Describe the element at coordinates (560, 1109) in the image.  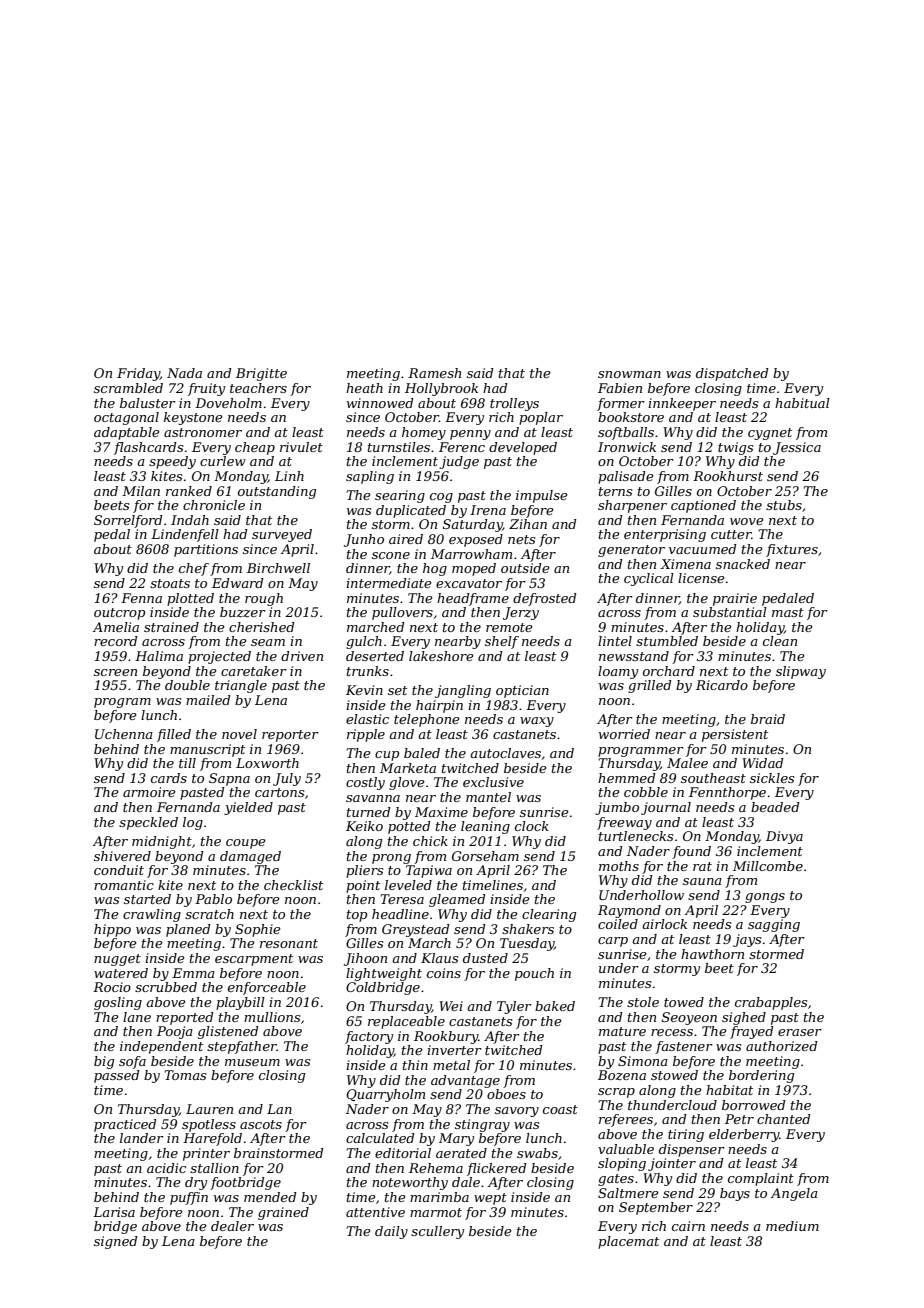
I see `coast` at that location.
